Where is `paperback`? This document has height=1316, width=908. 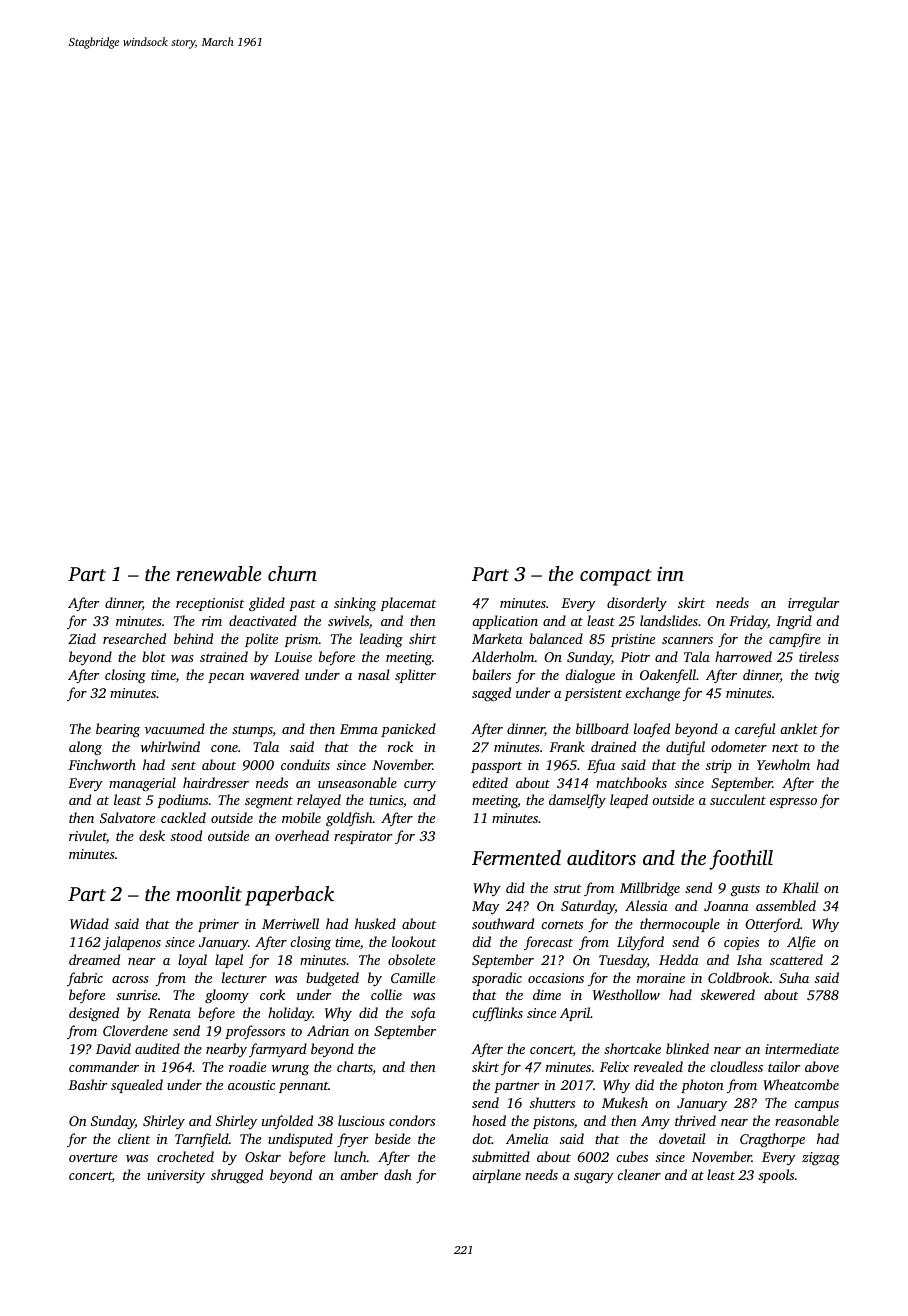
paperback is located at coordinates (289, 896).
